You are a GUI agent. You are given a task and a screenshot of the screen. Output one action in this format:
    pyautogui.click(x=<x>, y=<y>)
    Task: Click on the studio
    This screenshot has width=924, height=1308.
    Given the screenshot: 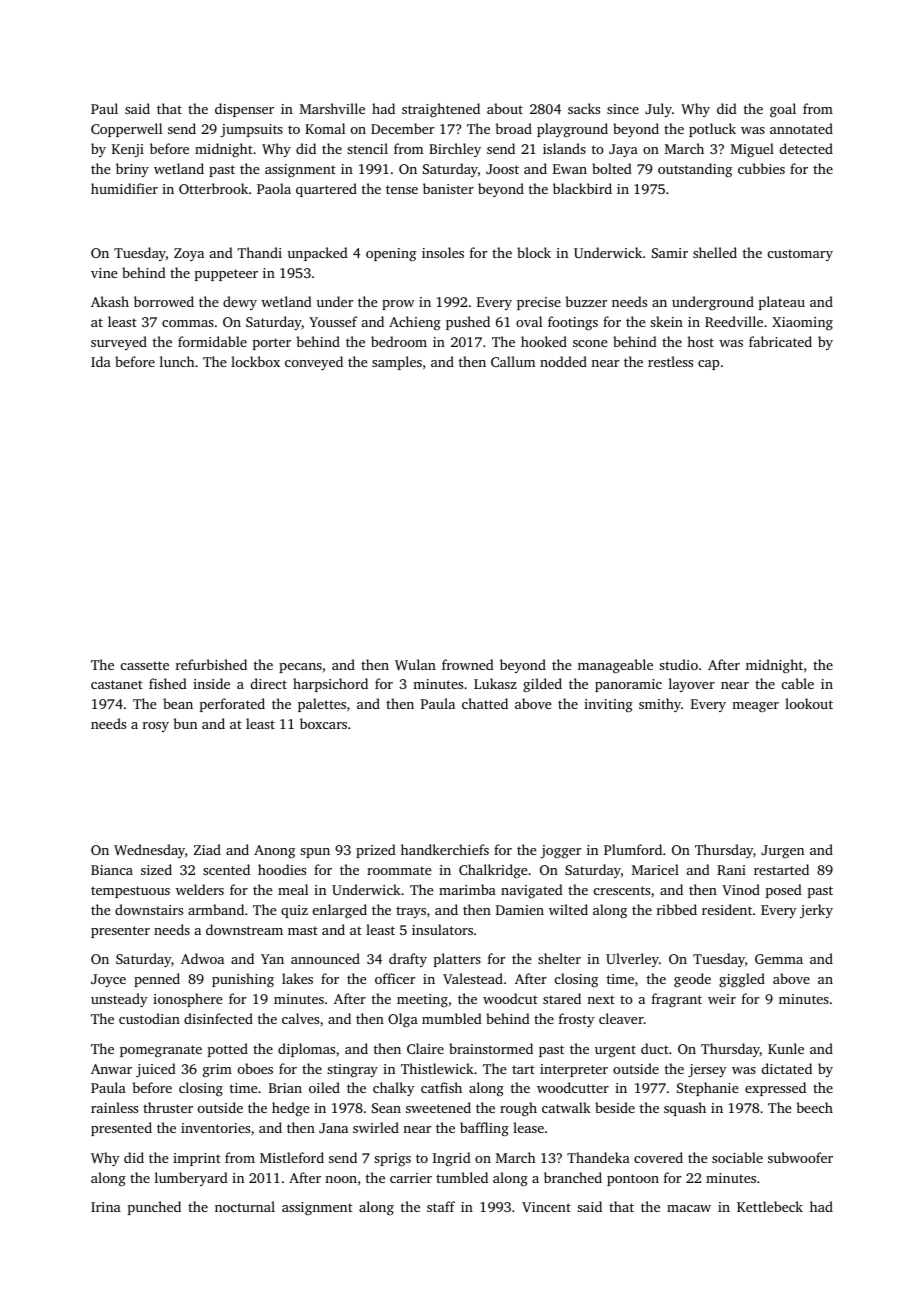 What is the action you would take?
    pyautogui.click(x=678, y=664)
